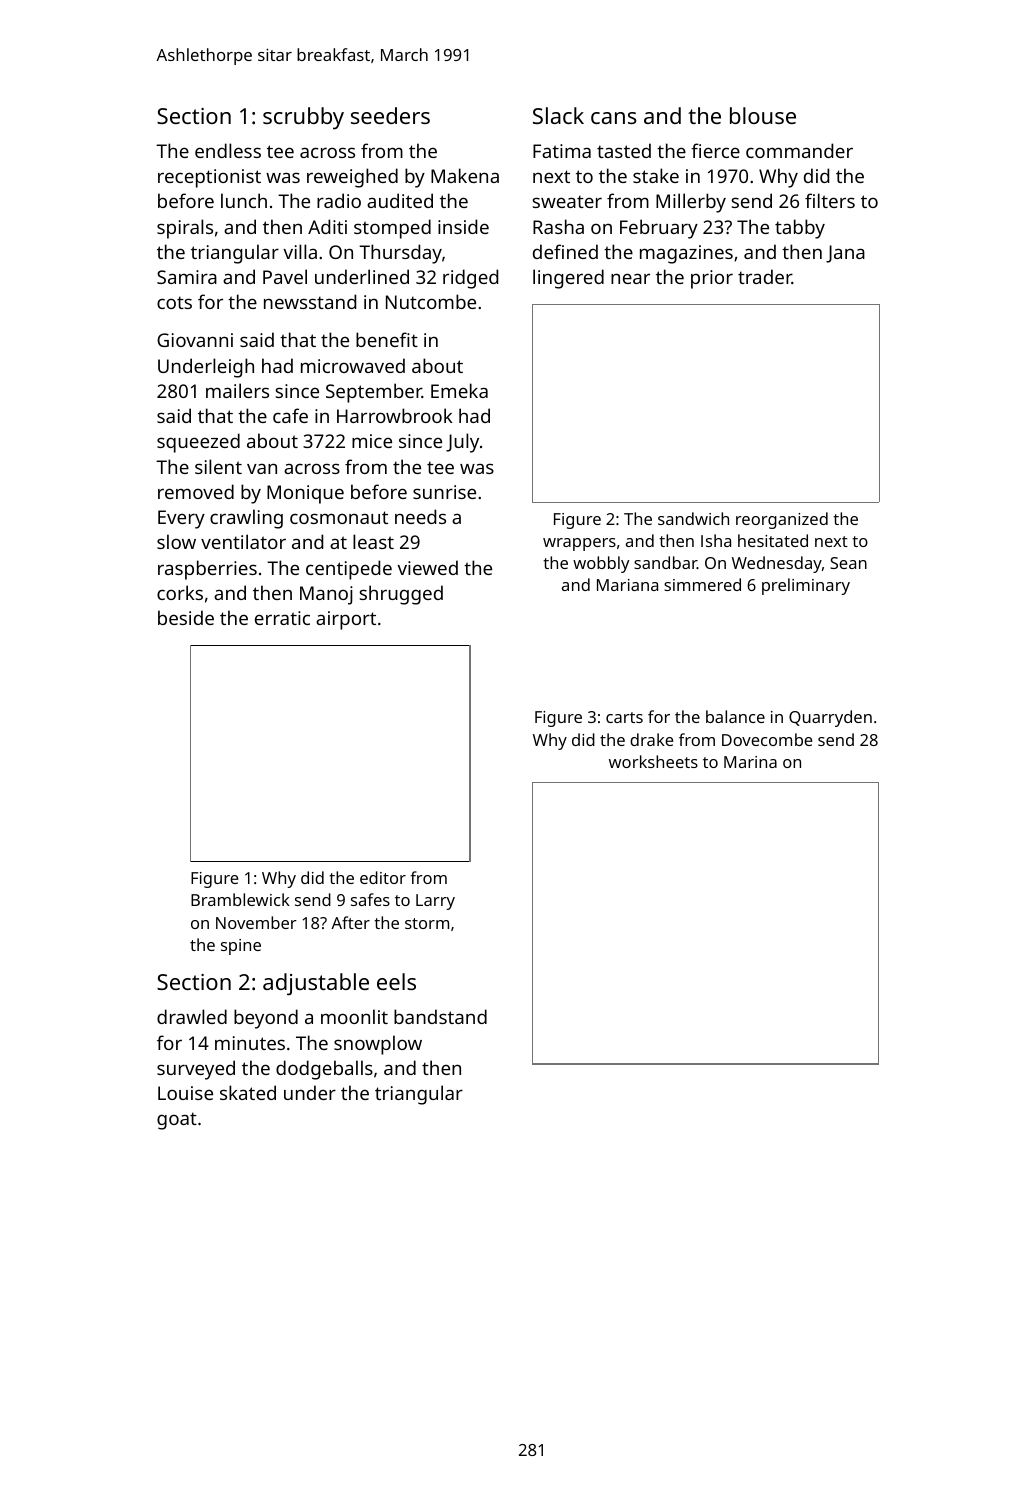  What do you see at coordinates (303, 118) in the image?
I see `scrubby` at bounding box center [303, 118].
